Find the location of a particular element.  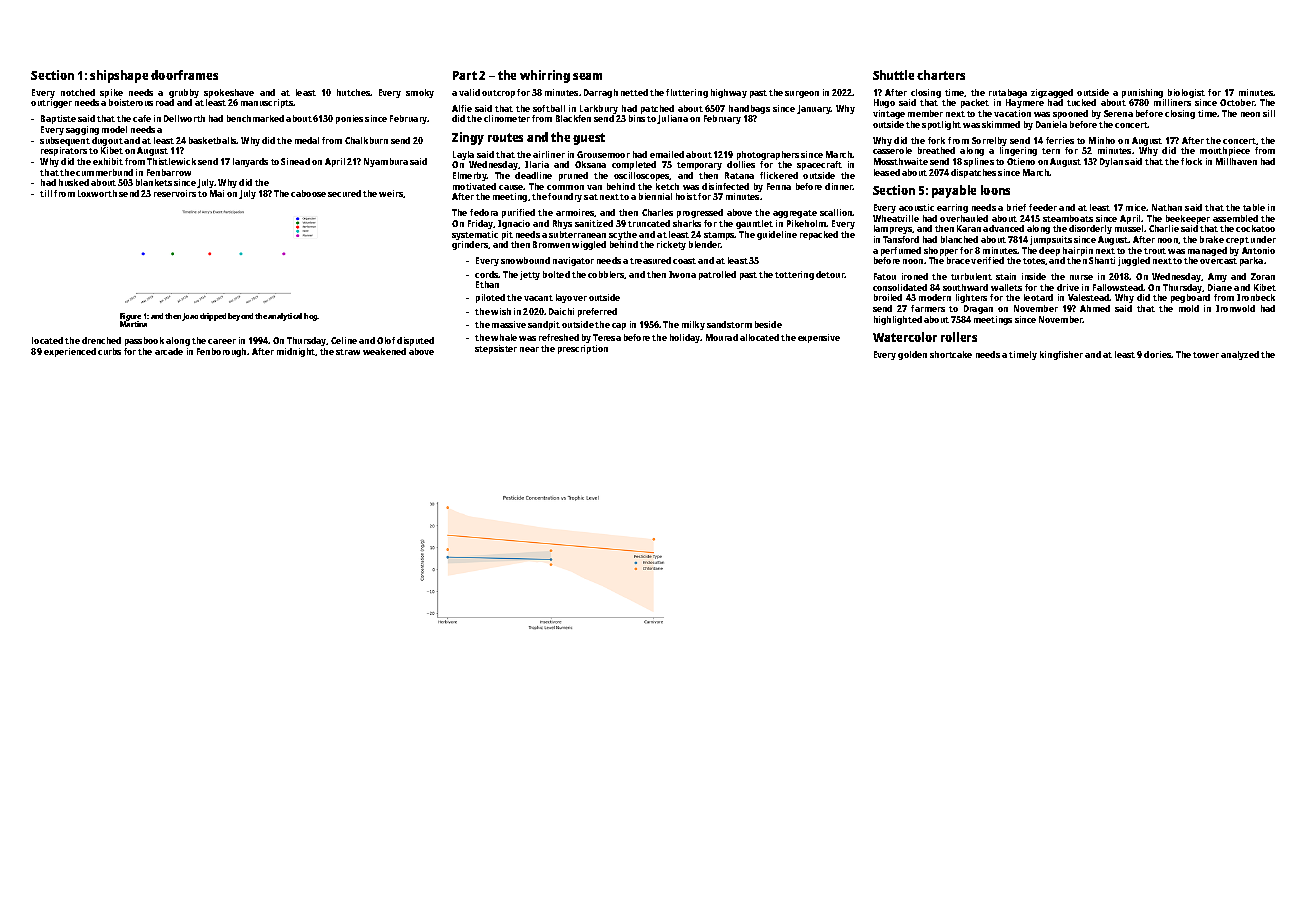

prescription is located at coordinates (583, 349).
